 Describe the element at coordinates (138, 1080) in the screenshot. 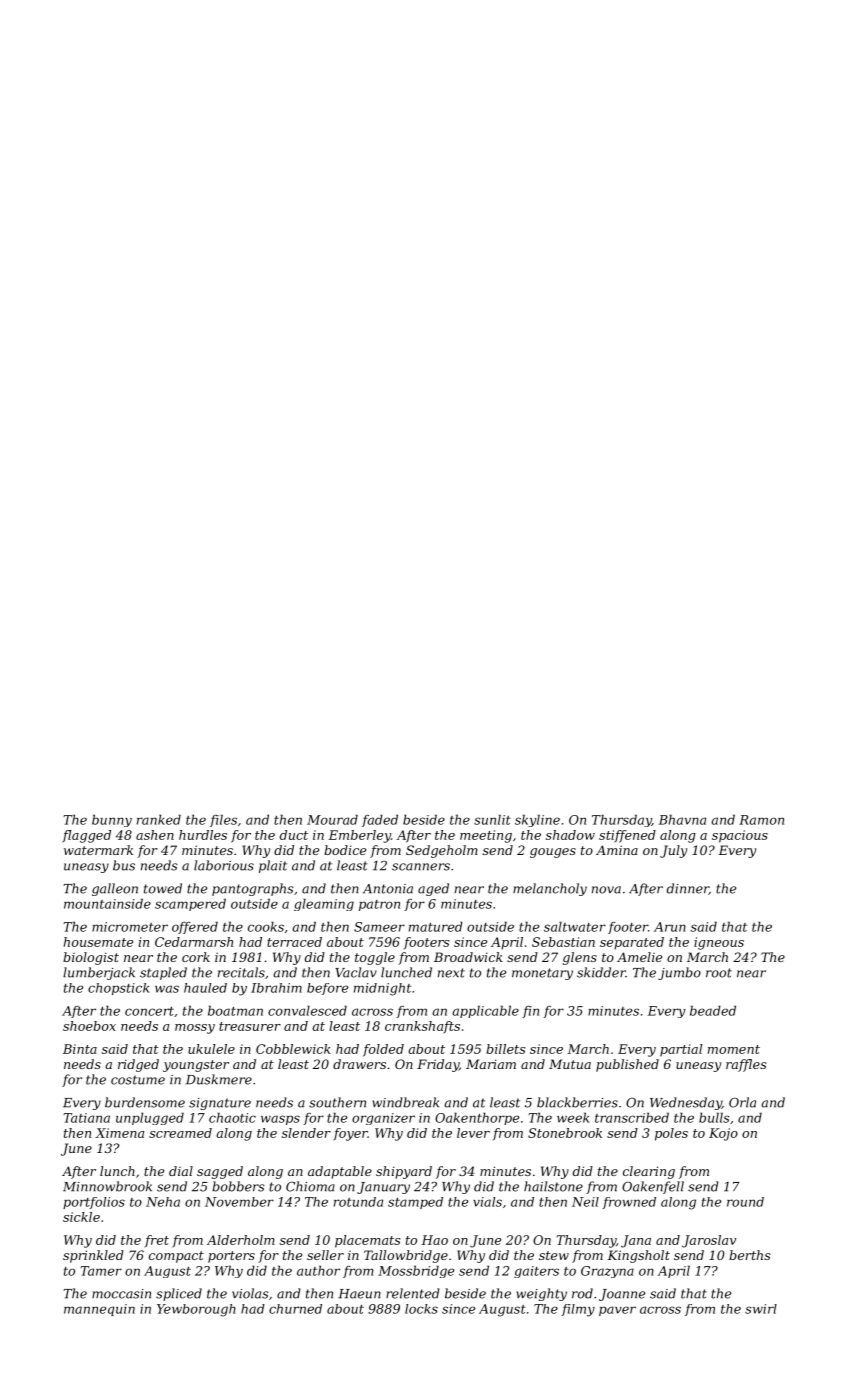

I see `costume` at that location.
